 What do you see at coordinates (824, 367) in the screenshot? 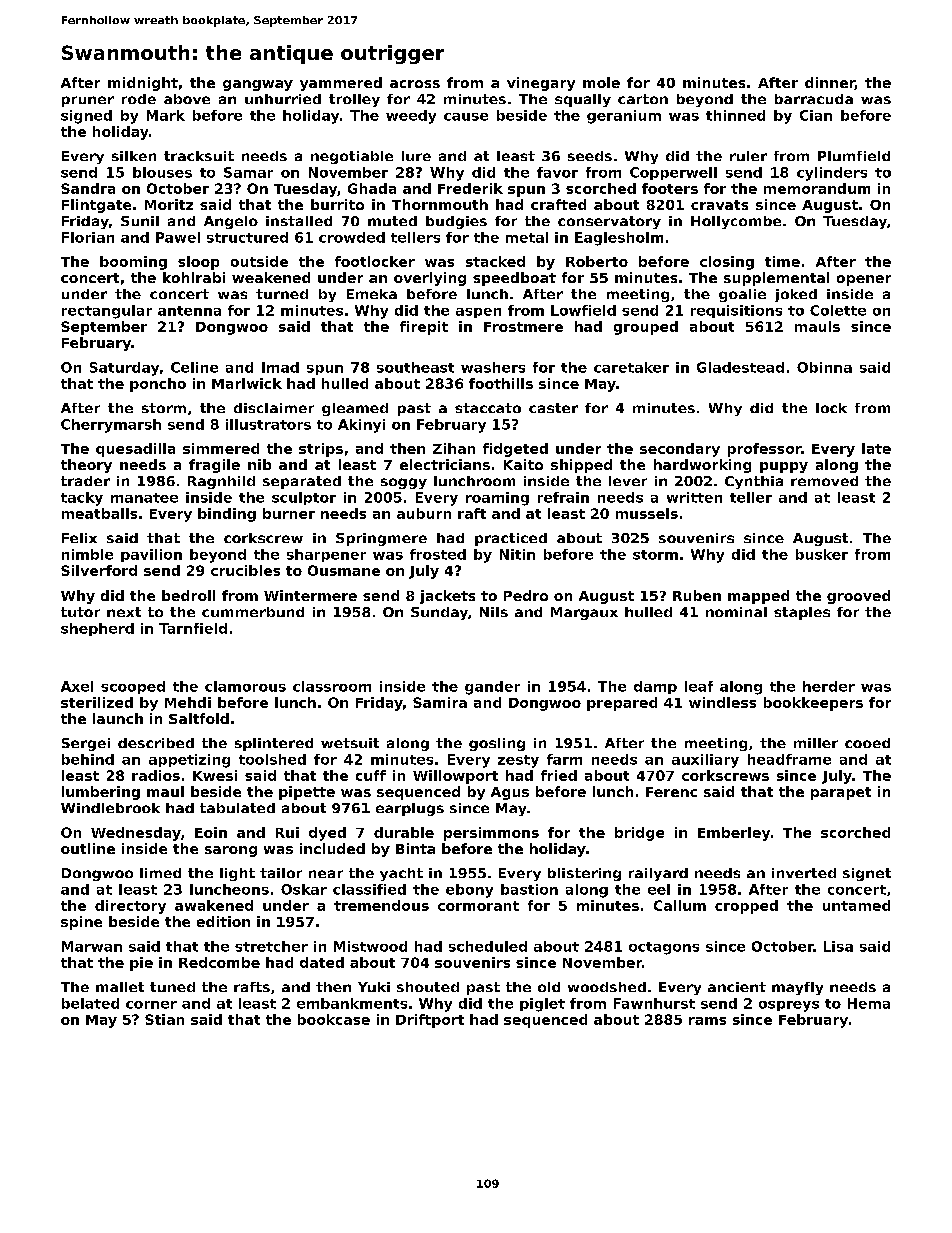
I see `Obinna` at bounding box center [824, 367].
